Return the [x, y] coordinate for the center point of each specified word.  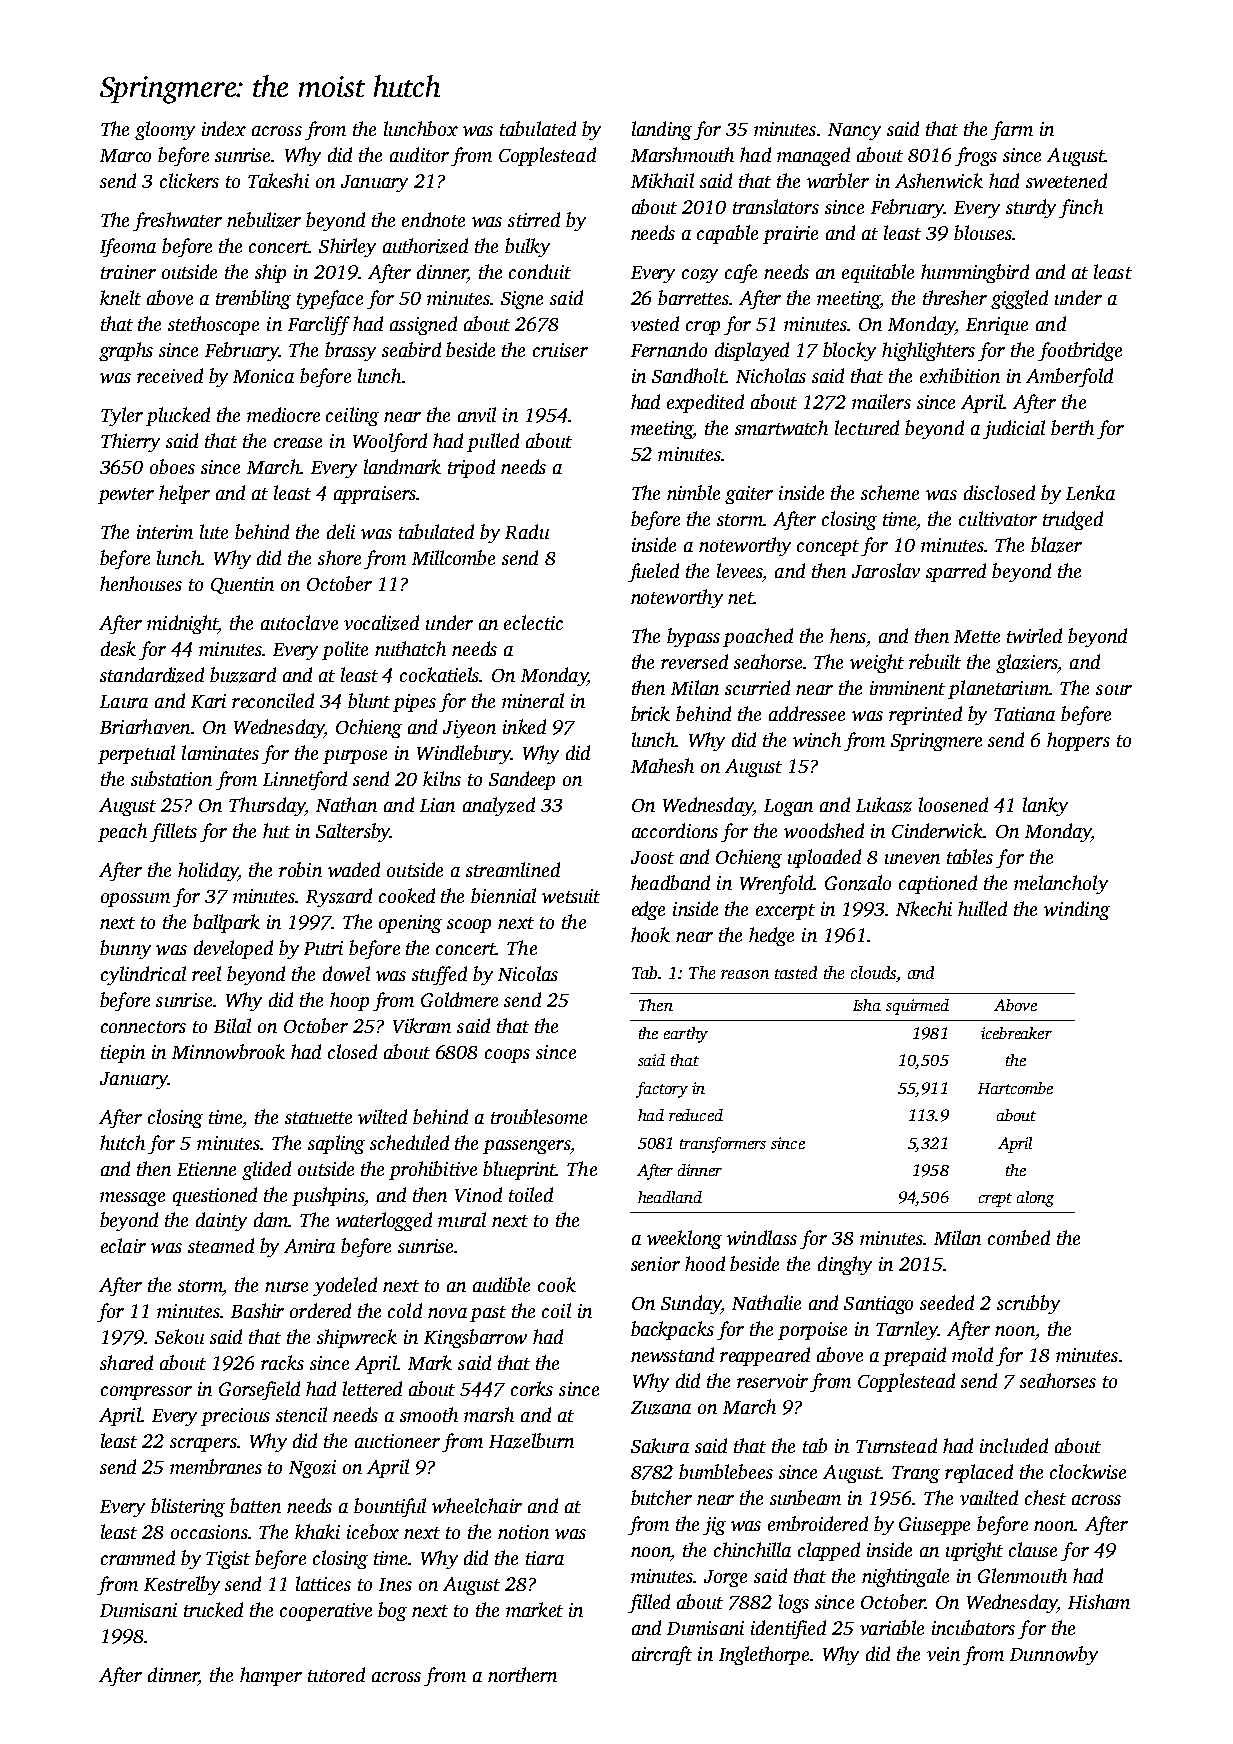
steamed [221, 1245]
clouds [873, 972]
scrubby [1028, 1304]
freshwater [177, 221]
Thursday [267, 806]
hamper [271, 1676]
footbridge [1080, 351]
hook [650, 934]
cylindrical [143, 975]
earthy [686, 1035]
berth [1072, 427]
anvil [477, 414]
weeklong [684, 1239]
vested [655, 323]
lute [214, 531]
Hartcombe [1015, 1088]
